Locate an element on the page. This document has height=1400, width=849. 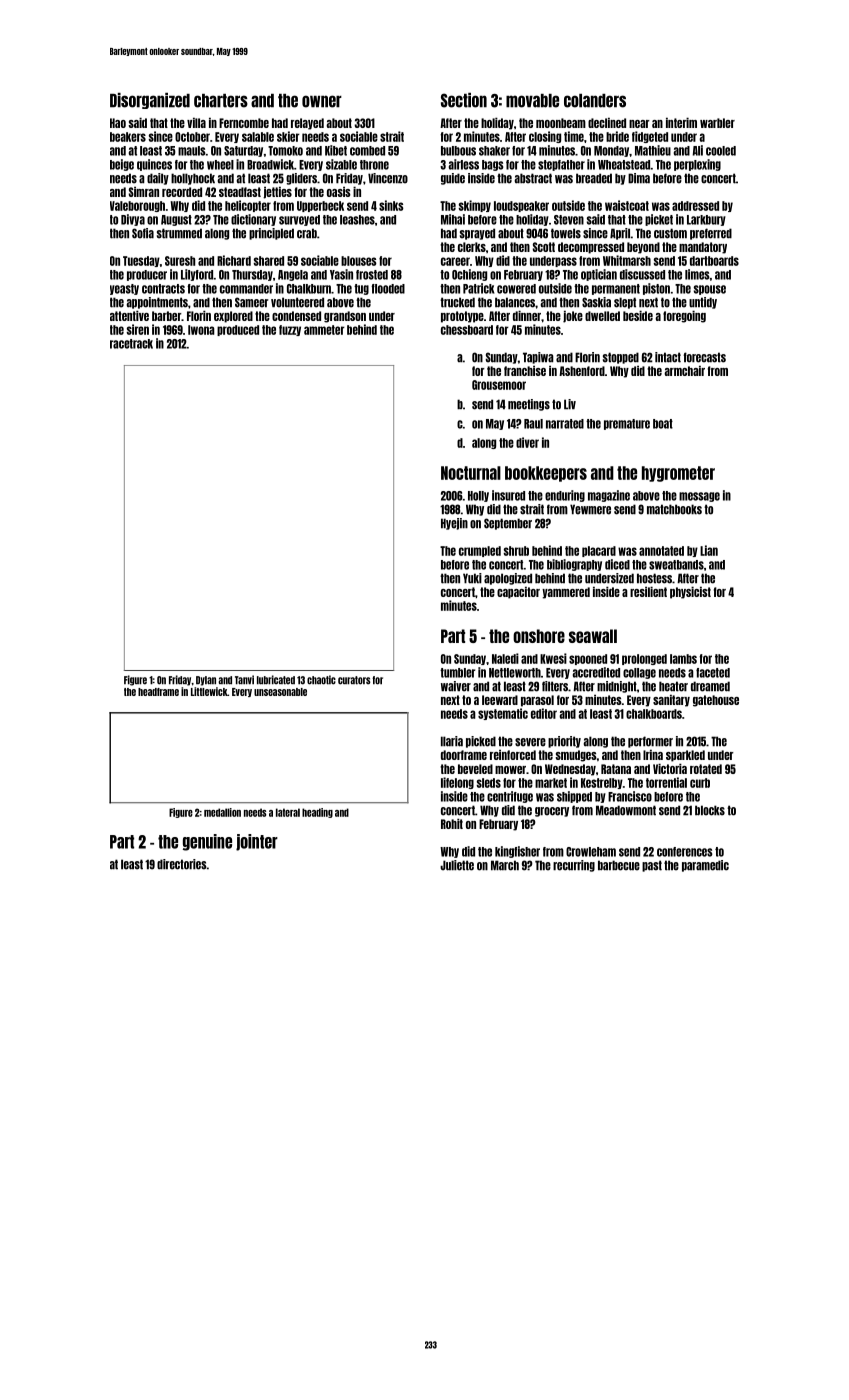
Sofia is located at coordinates (143, 233).
